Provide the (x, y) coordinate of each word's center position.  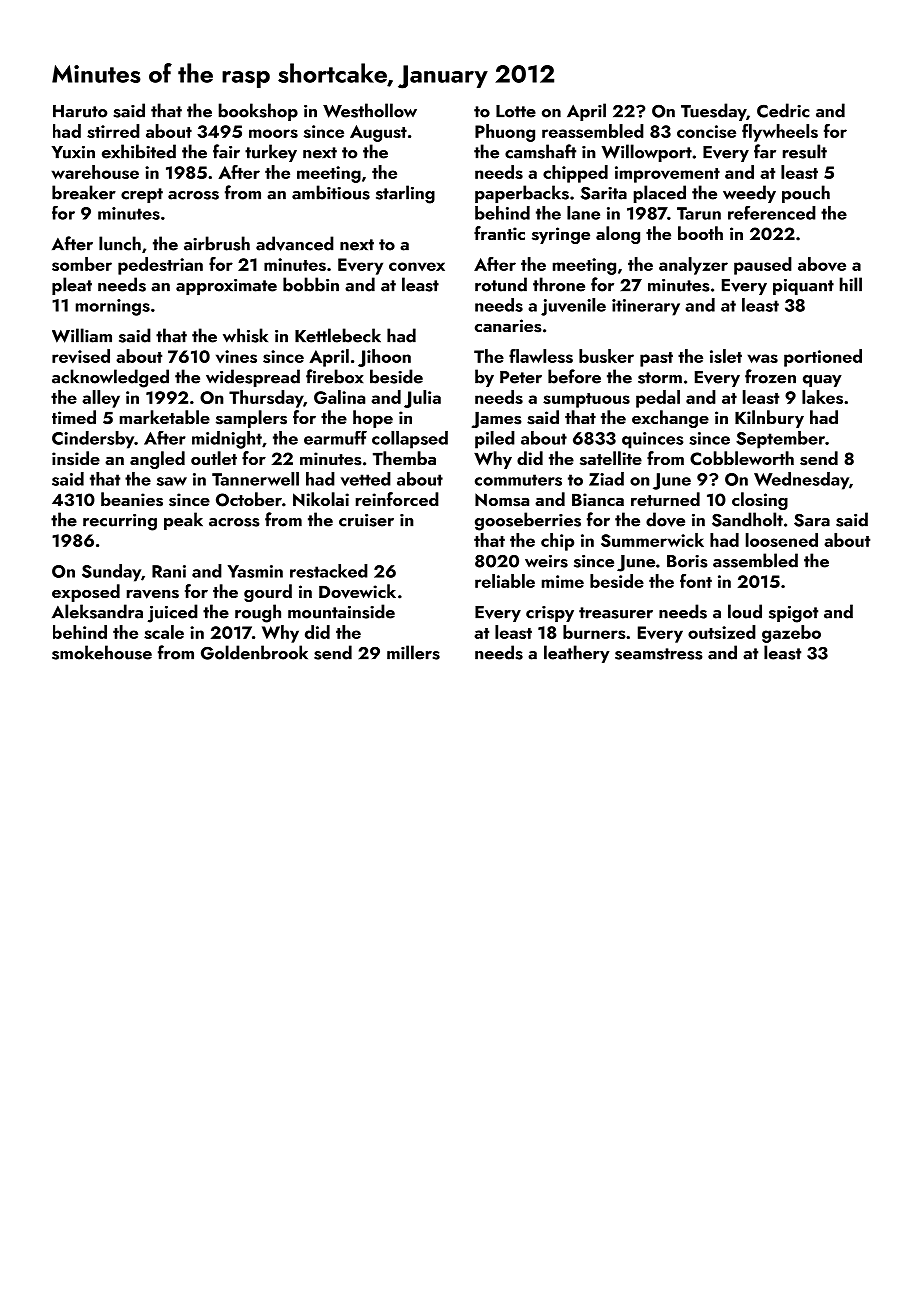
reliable (505, 581)
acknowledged (110, 378)
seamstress (658, 654)
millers (413, 652)
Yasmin (255, 571)
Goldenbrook (254, 652)
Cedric (783, 110)
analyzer (693, 266)
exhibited (139, 151)
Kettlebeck (338, 335)
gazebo (791, 634)
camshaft (540, 151)
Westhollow (370, 110)
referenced (772, 213)
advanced (295, 243)
